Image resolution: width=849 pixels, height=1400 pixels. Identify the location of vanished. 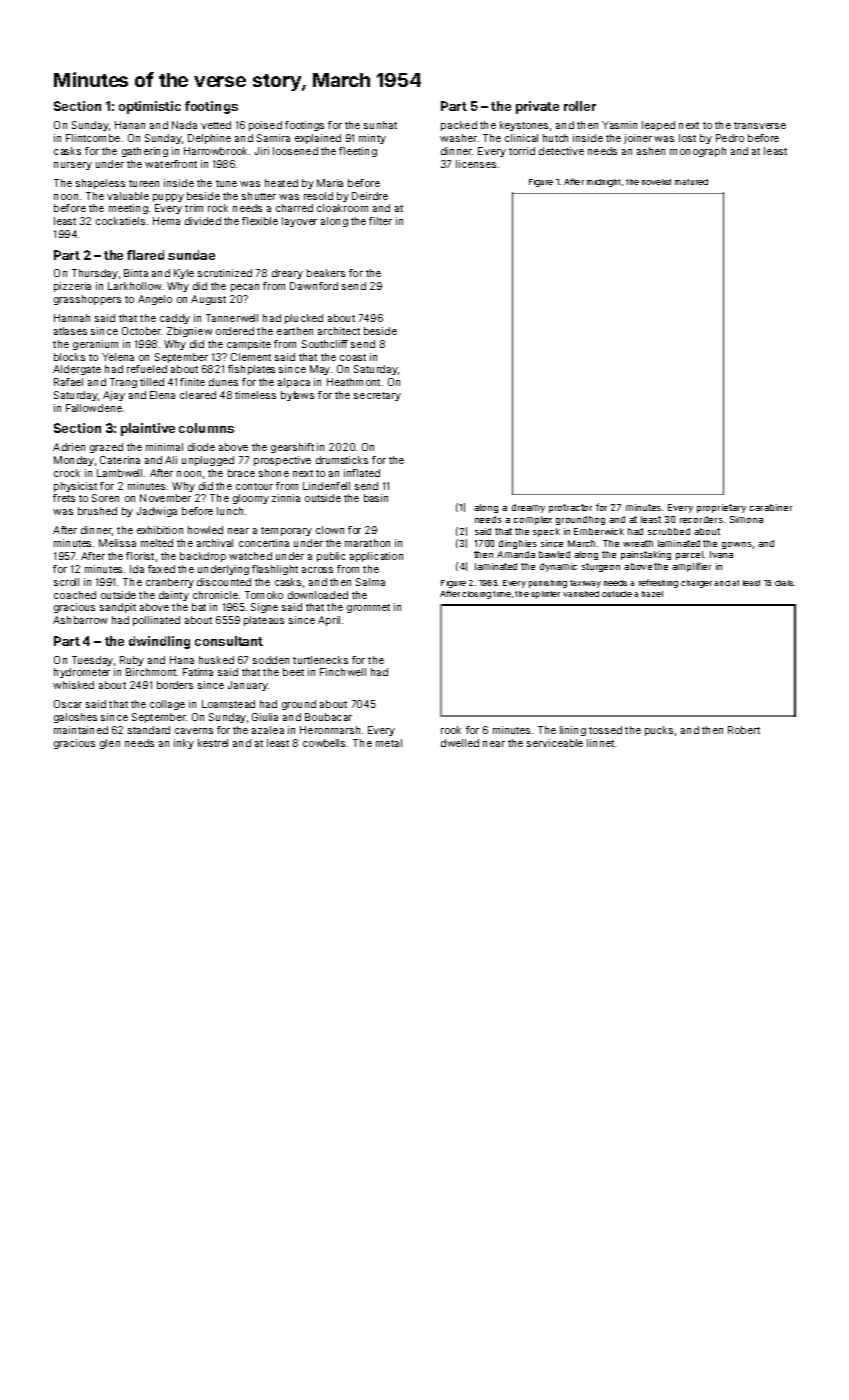
(581, 594).
